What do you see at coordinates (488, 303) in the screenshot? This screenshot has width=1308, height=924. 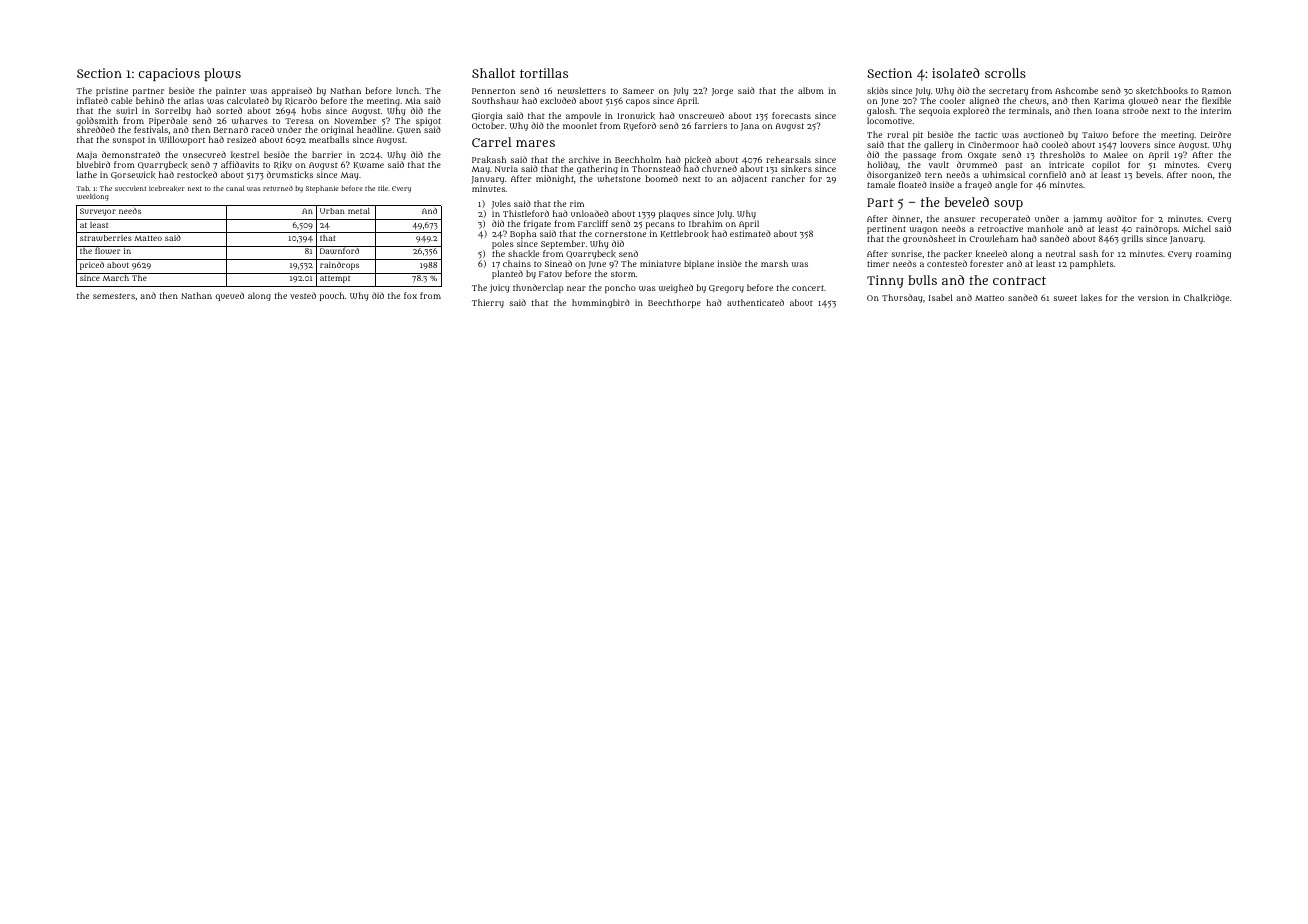 I see `Thierry` at bounding box center [488, 303].
